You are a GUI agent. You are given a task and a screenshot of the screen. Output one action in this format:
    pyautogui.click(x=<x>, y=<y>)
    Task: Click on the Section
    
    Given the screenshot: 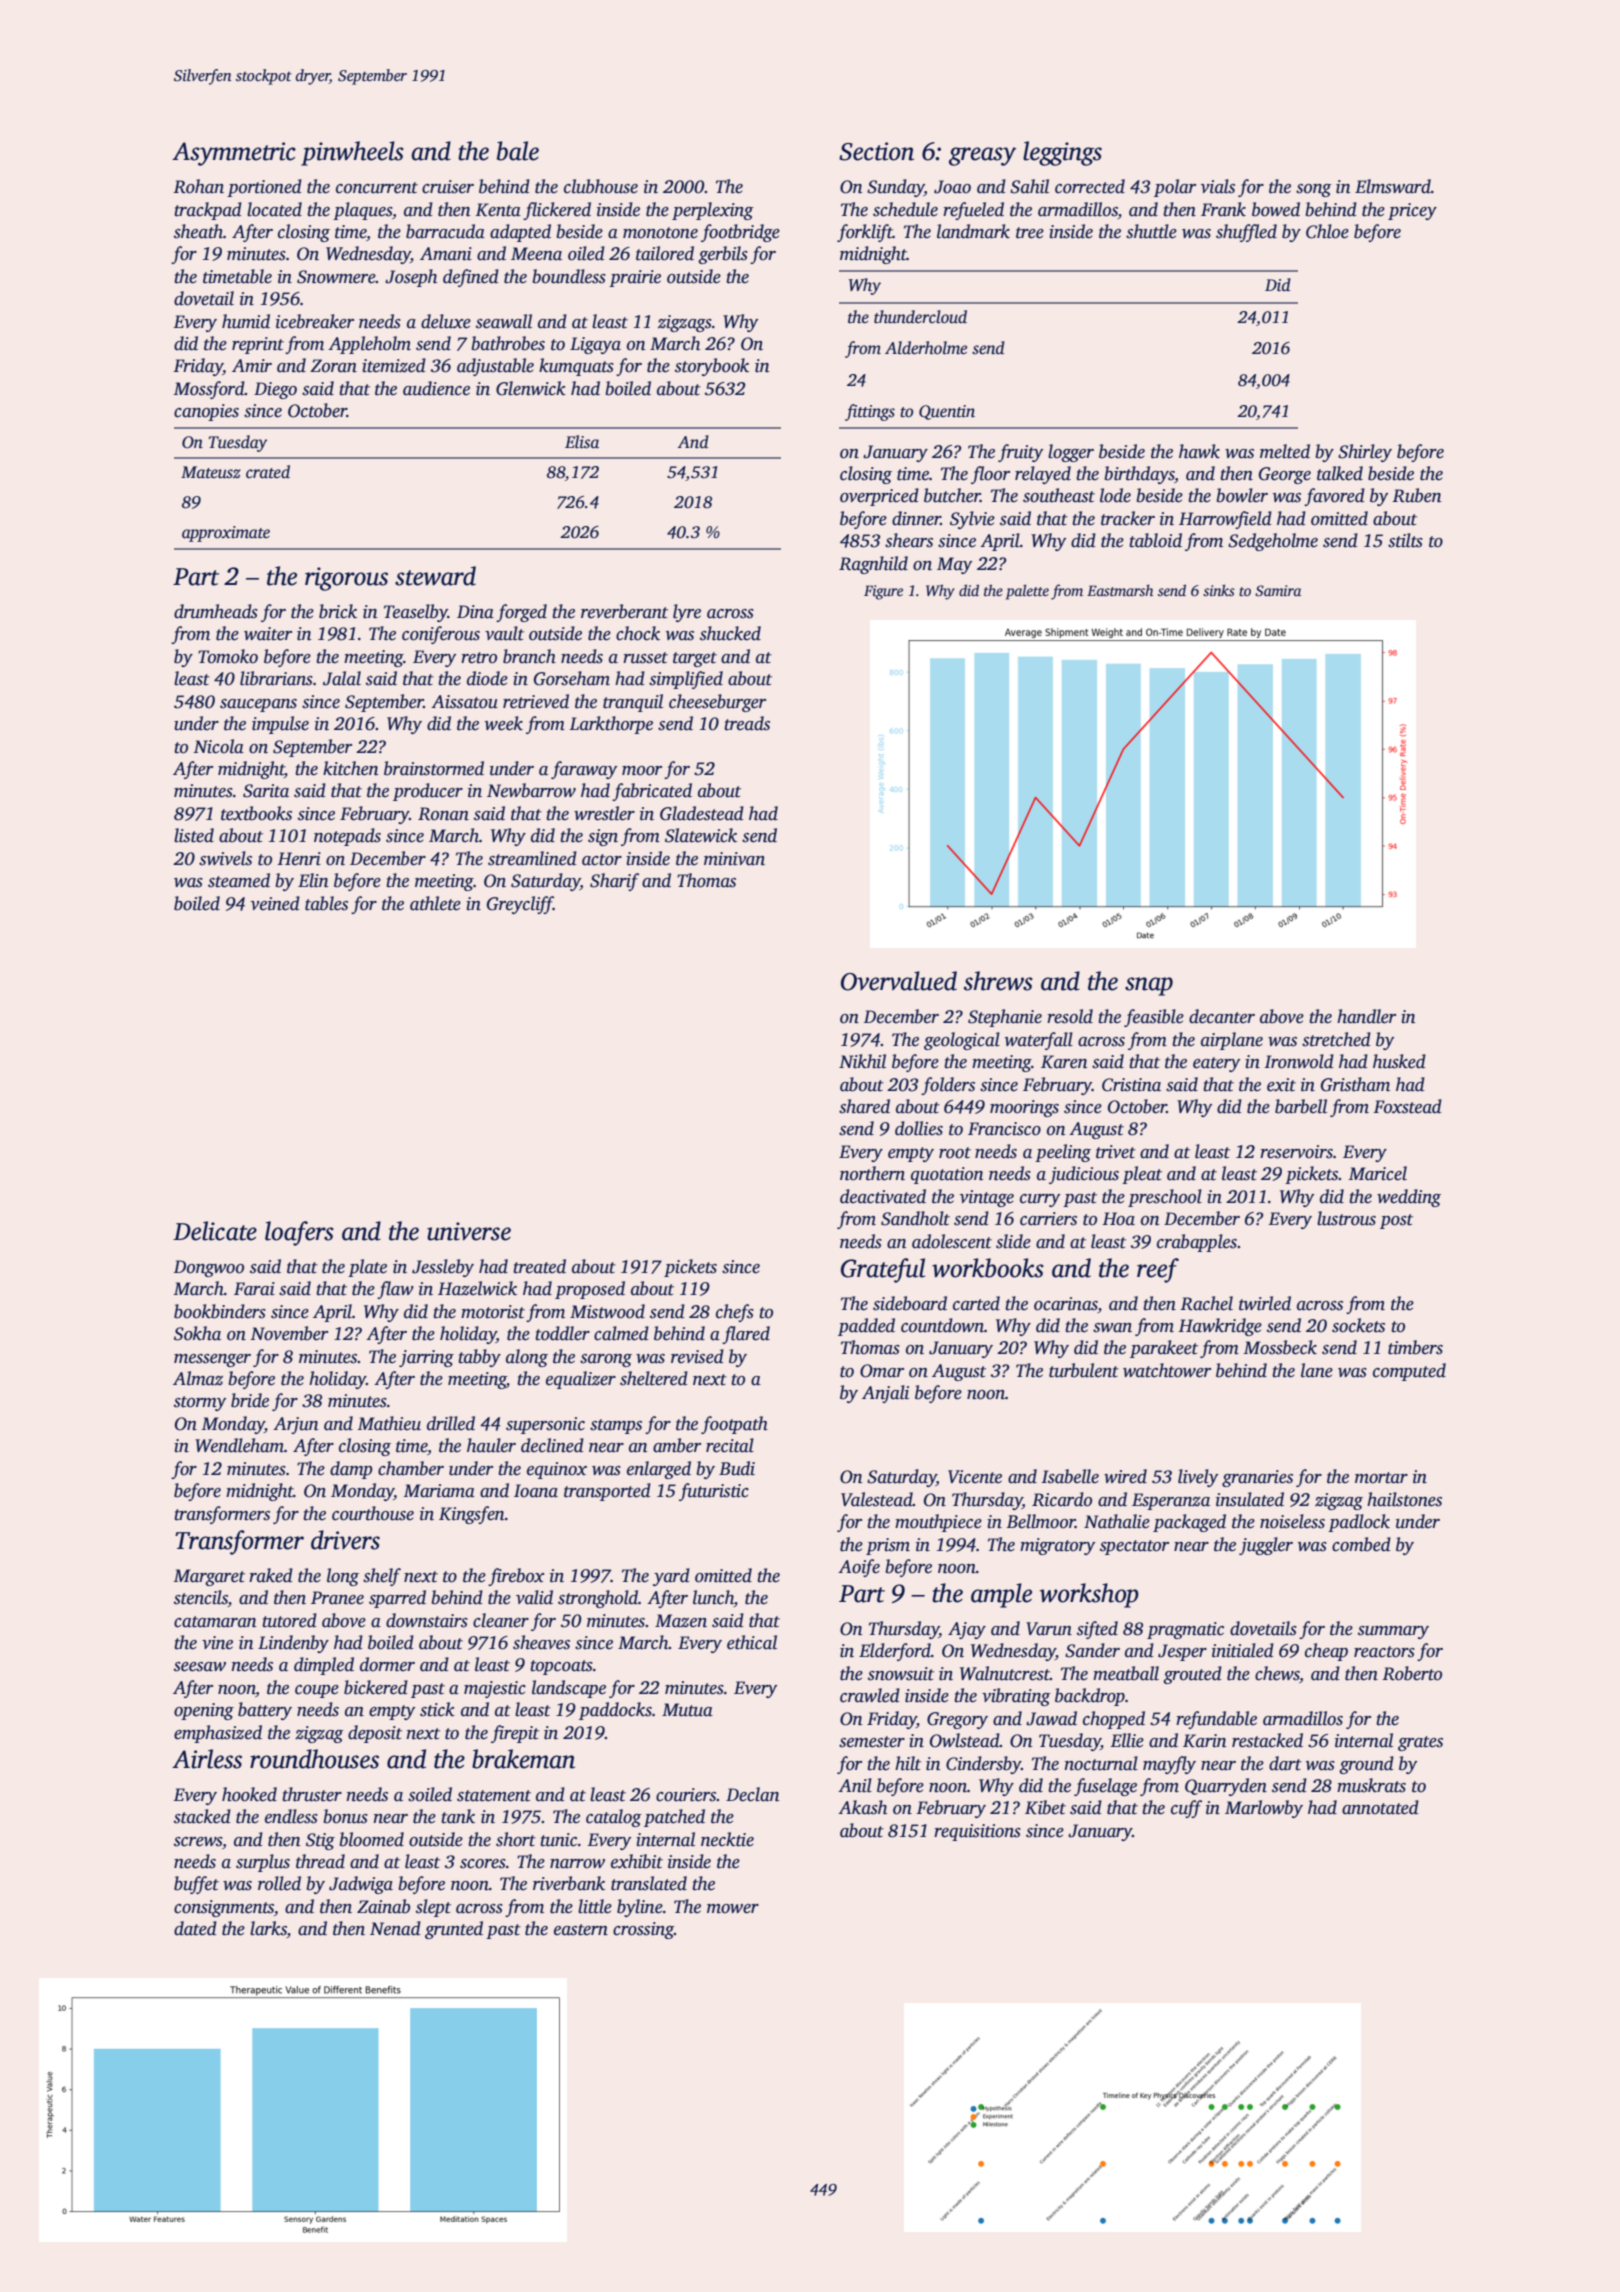 What is the action you would take?
    pyautogui.click(x=876, y=151)
